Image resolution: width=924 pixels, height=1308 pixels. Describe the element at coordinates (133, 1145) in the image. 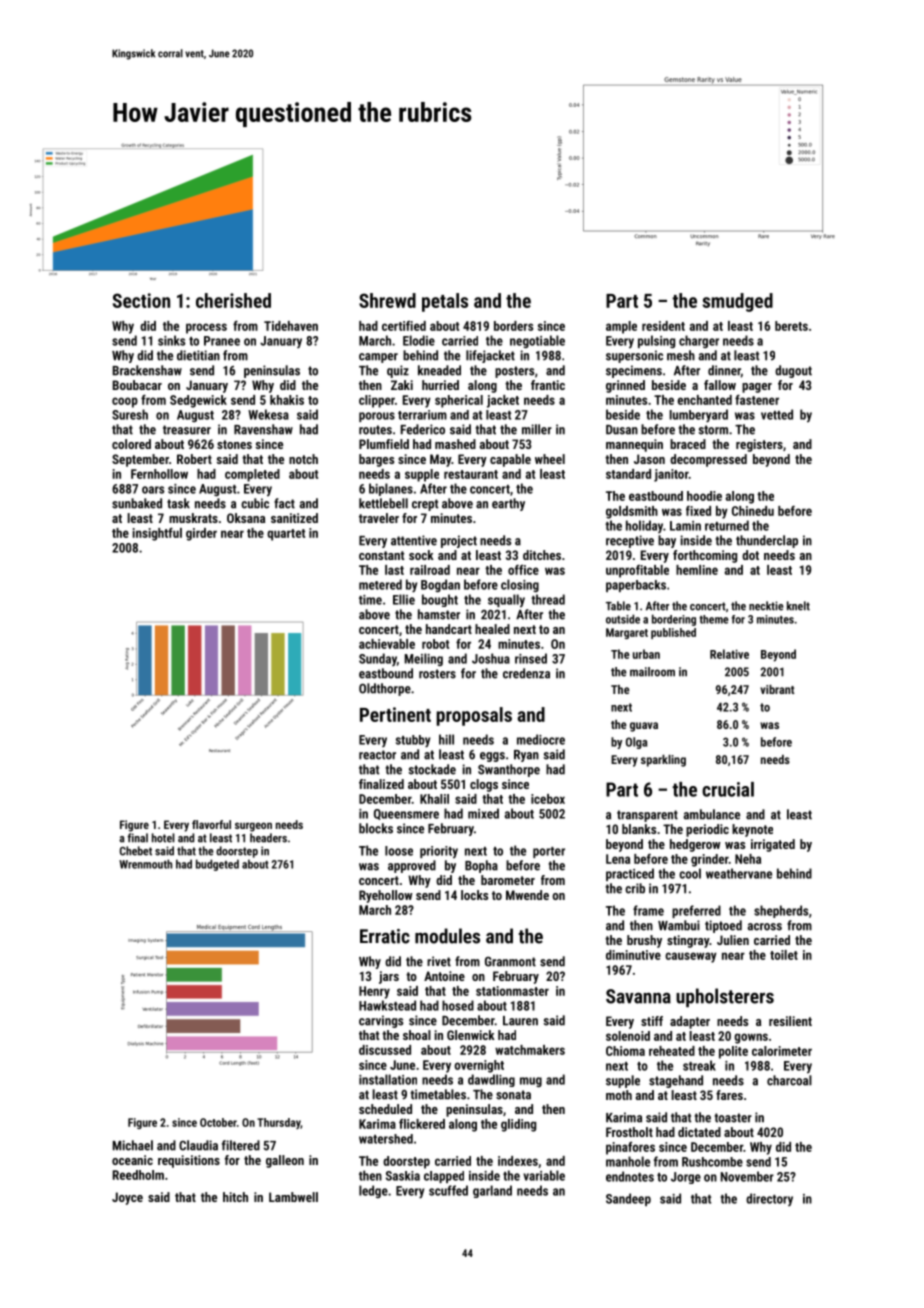

I see `Michael` at that location.
